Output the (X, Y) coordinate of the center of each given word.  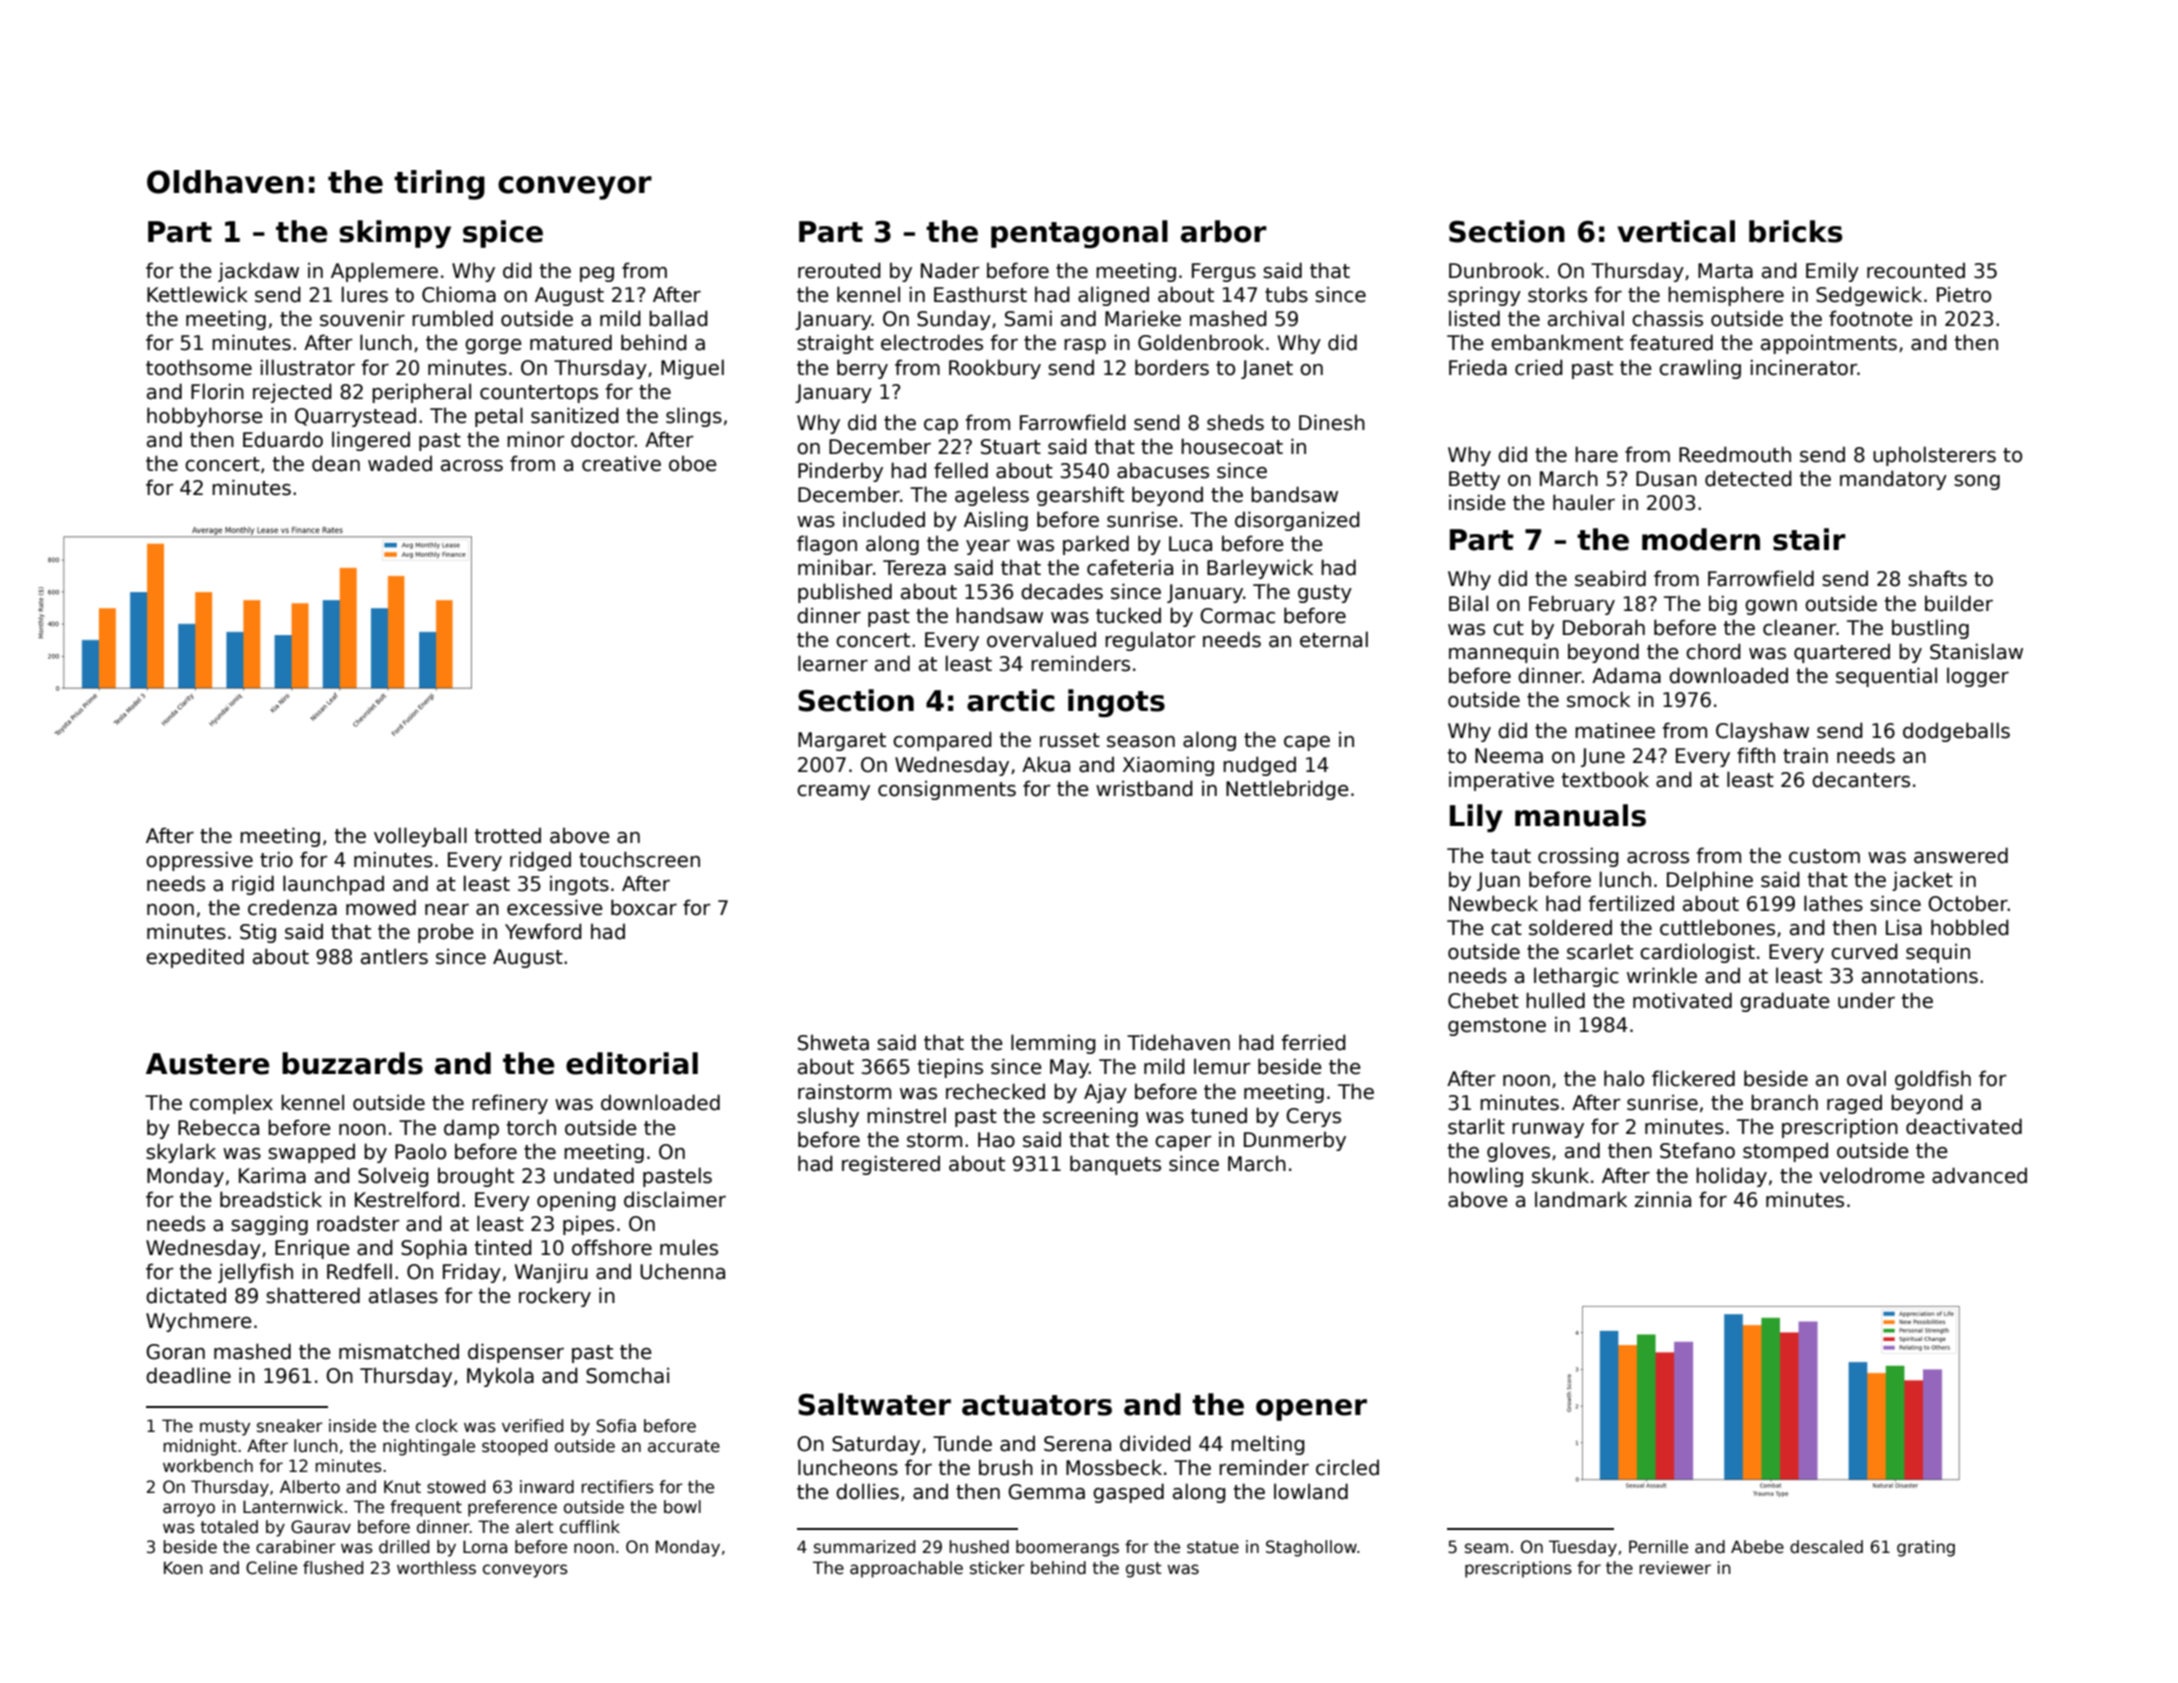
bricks (1796, 231)
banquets (1115, 1165)
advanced (1979, 1175)
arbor (1224, 231)
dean (336, 463)
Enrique (312, 1249)
